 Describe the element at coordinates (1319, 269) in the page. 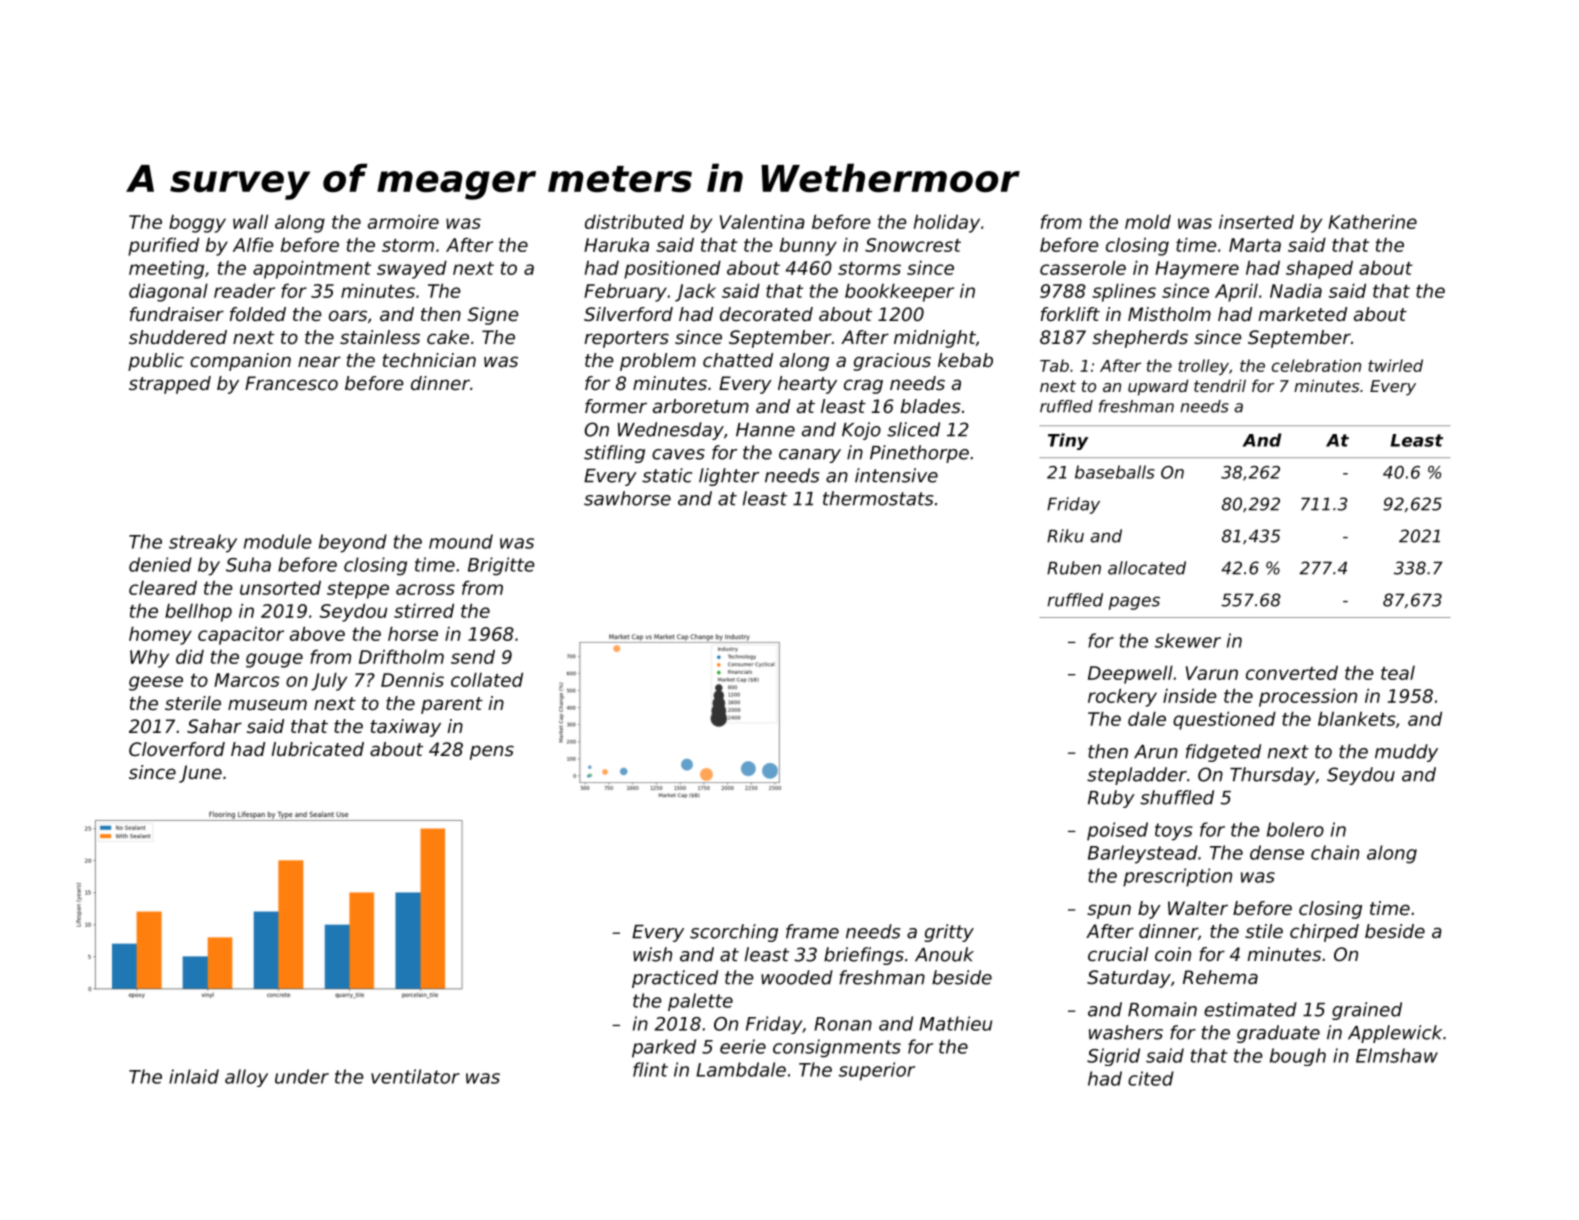

I see `shaped` at that location.
